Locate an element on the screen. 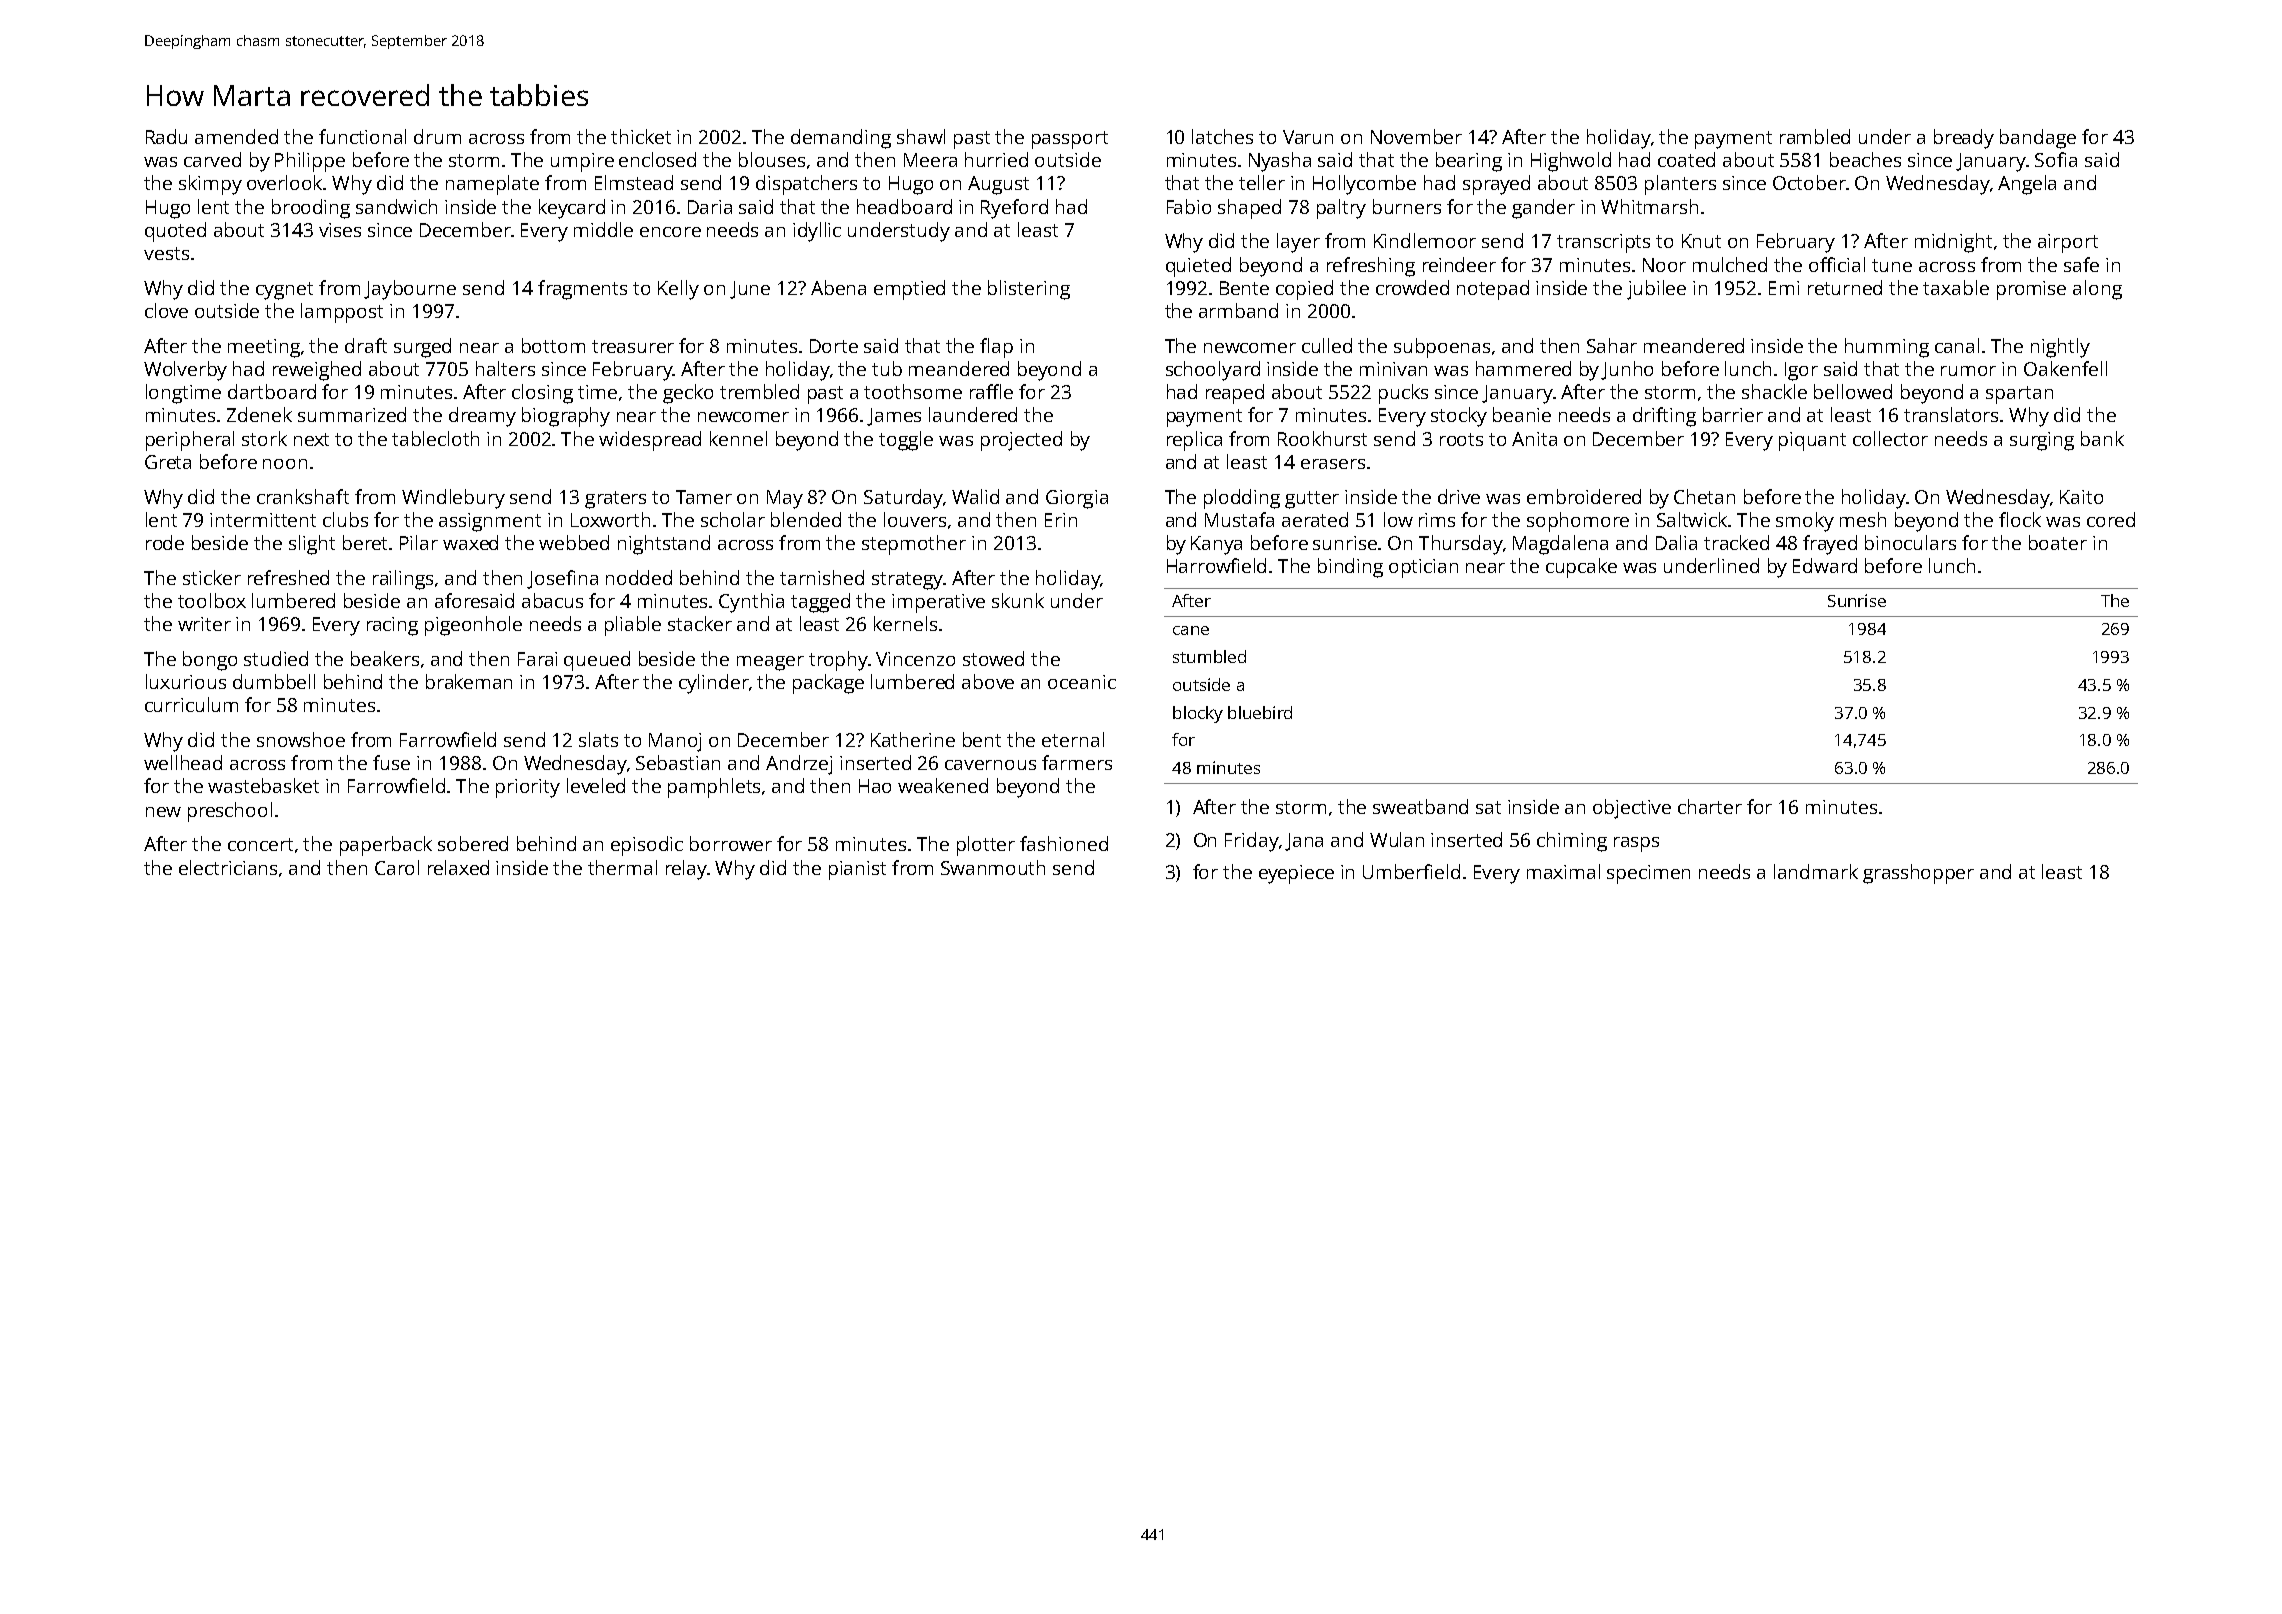 The height and width of the screenshot is (1614, 2282). teller is located at coordinates (1262, 182).
